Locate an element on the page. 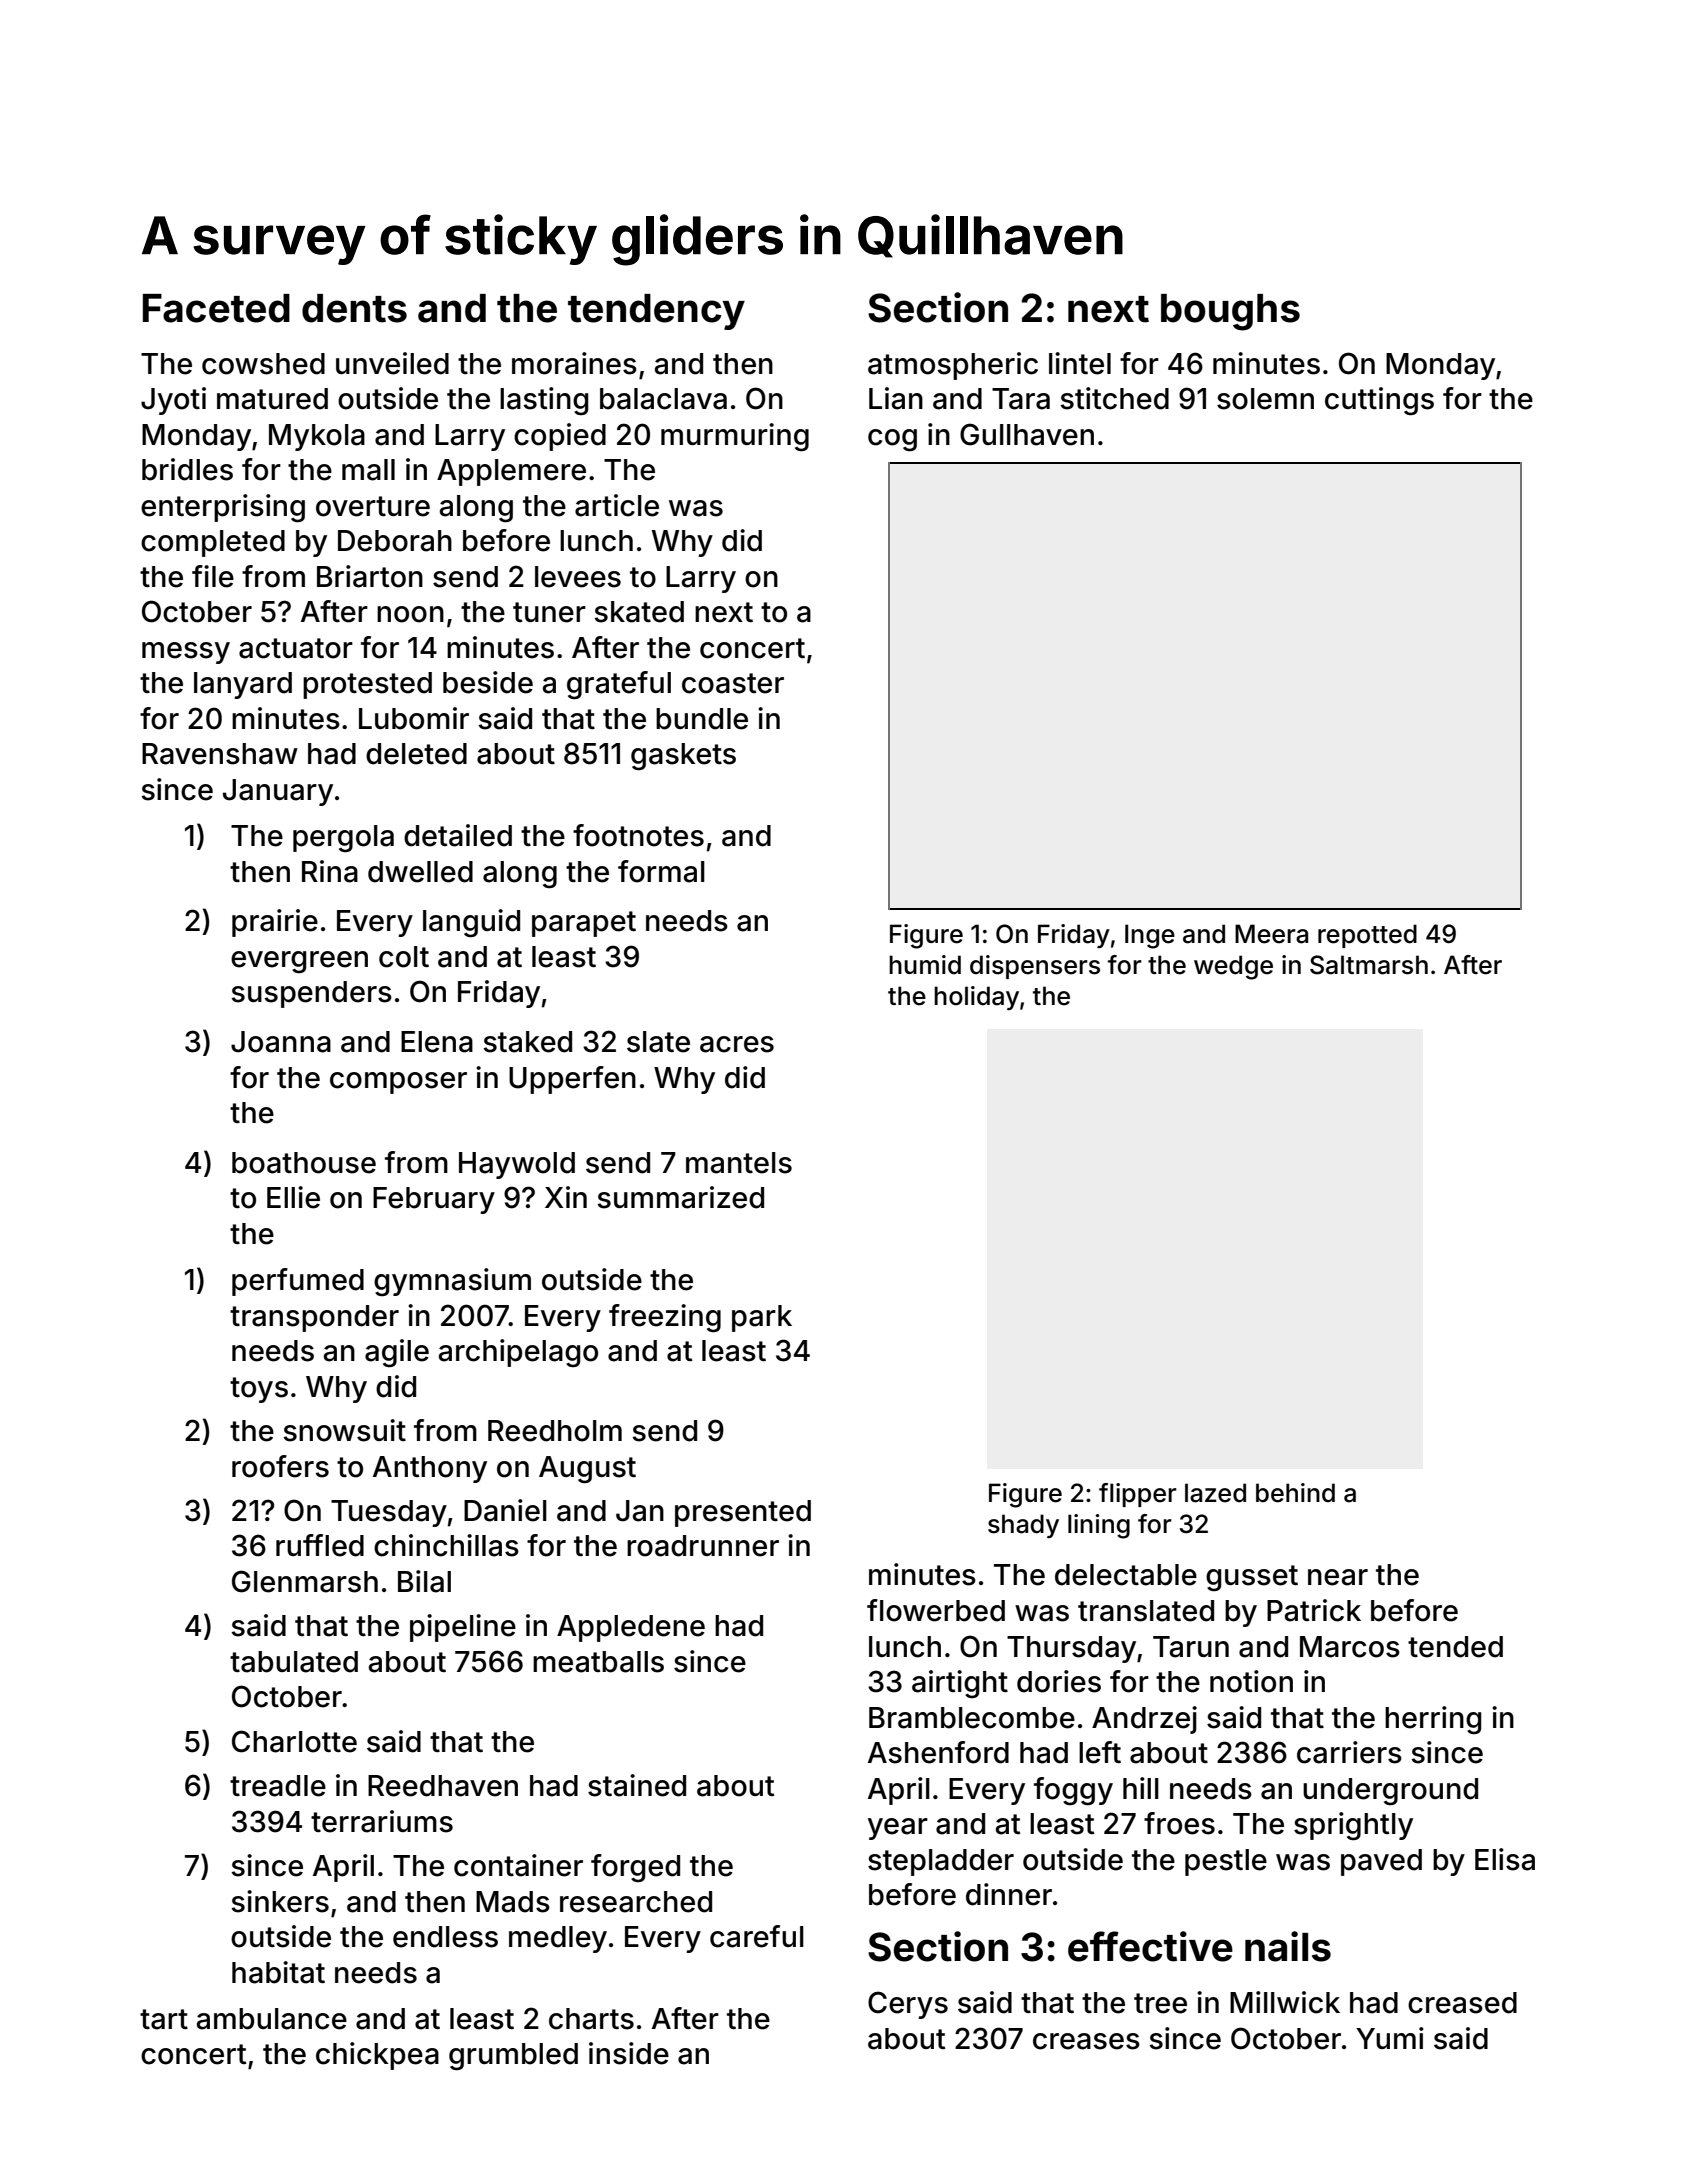  Yumi is located at coordinates (1390, 2038).
